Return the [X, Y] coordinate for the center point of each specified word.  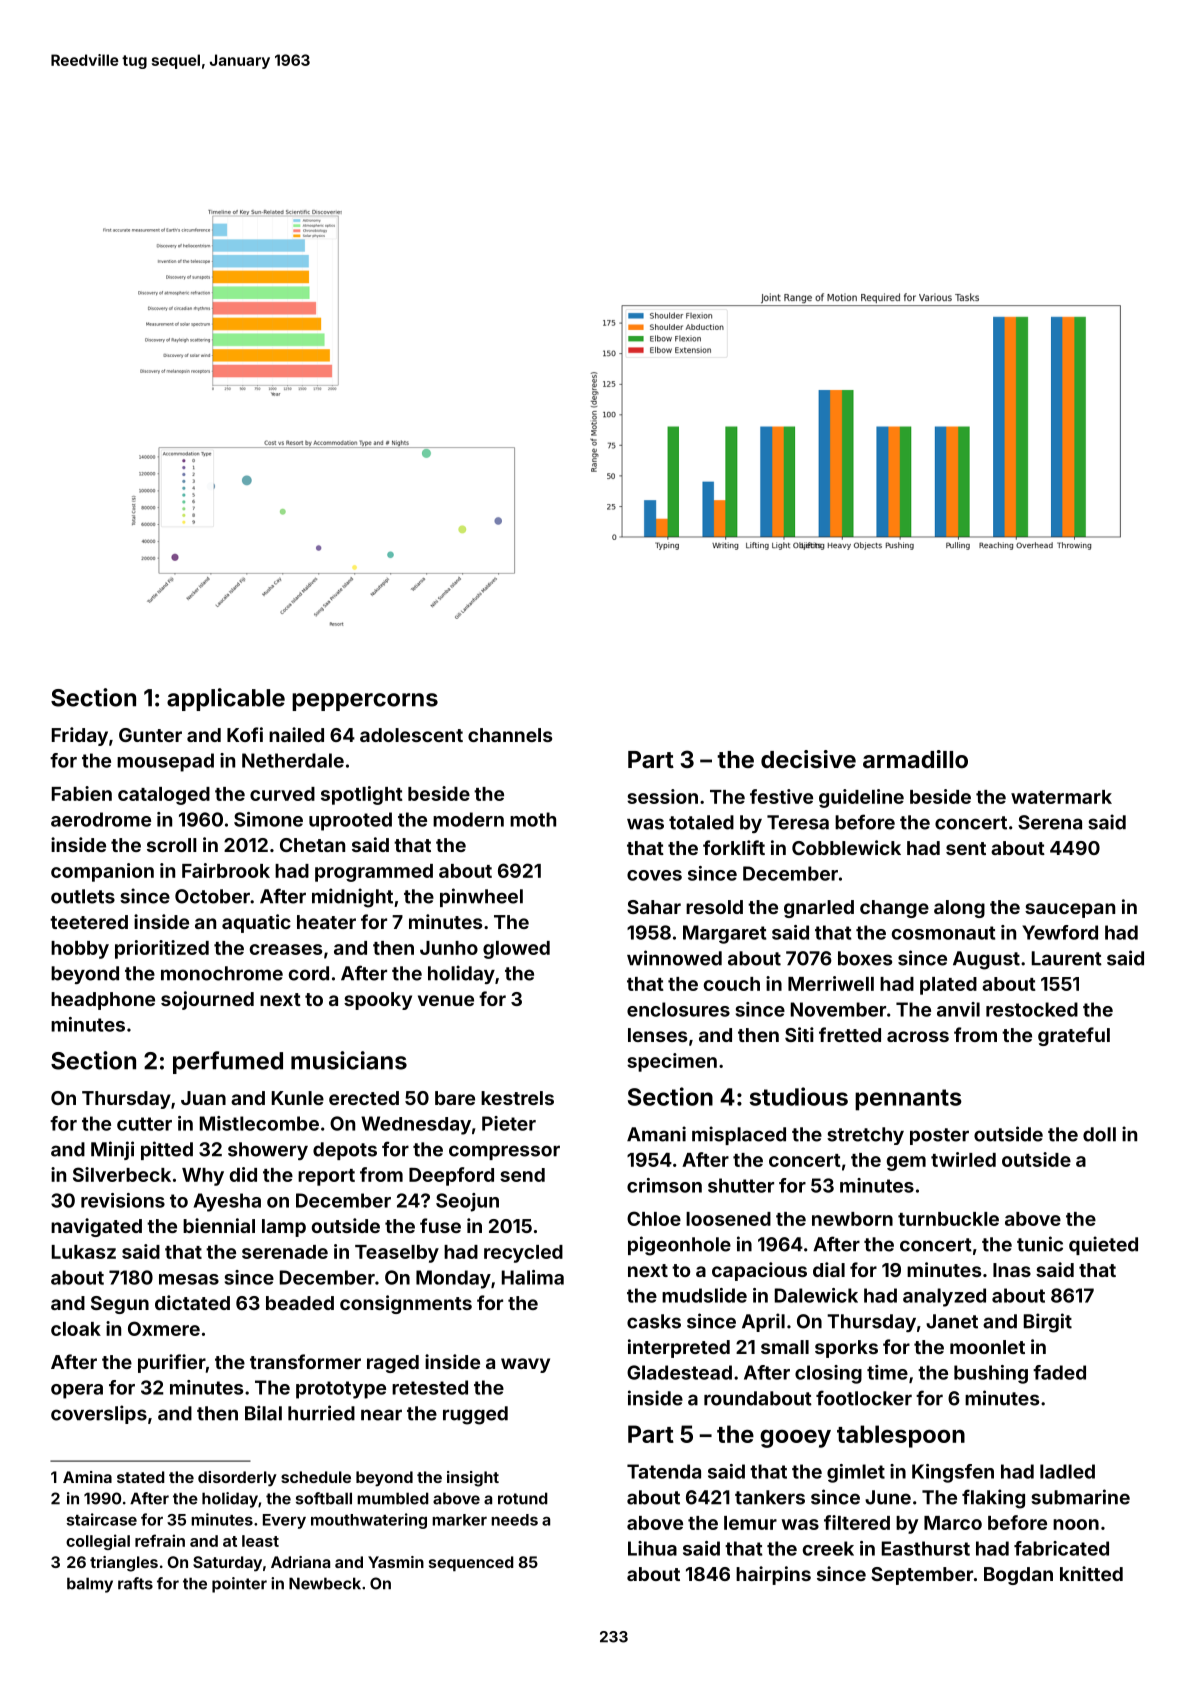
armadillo [915, 759]
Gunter [150, 735]
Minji [112, 1150]
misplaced [739, 1135]
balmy [90, 1585]
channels [510, 735]
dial [829, 1269]
